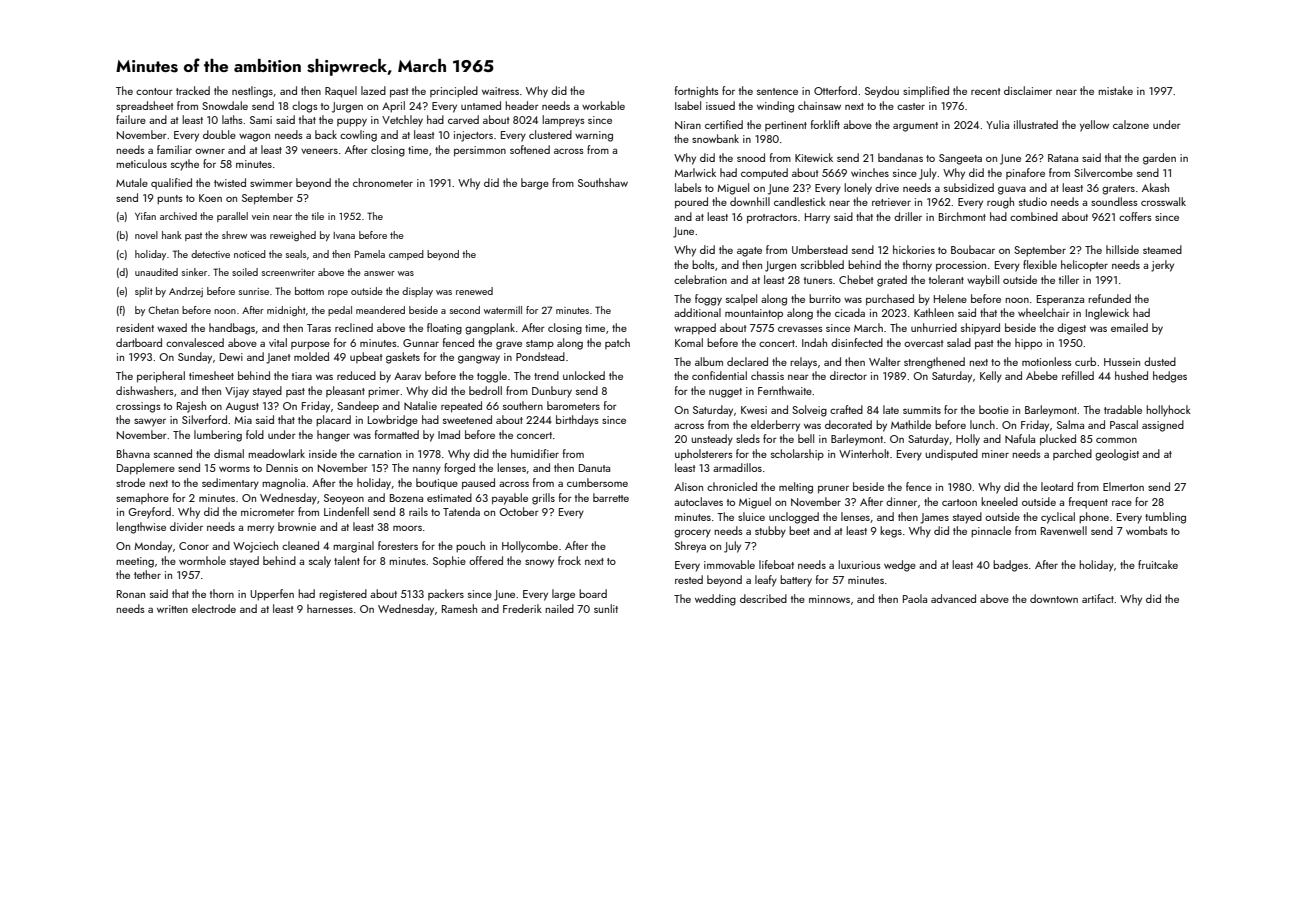  What do you see at coordinates (1115, 90) in the page?
I see `mistake` at bounding box center [1115, 90].
